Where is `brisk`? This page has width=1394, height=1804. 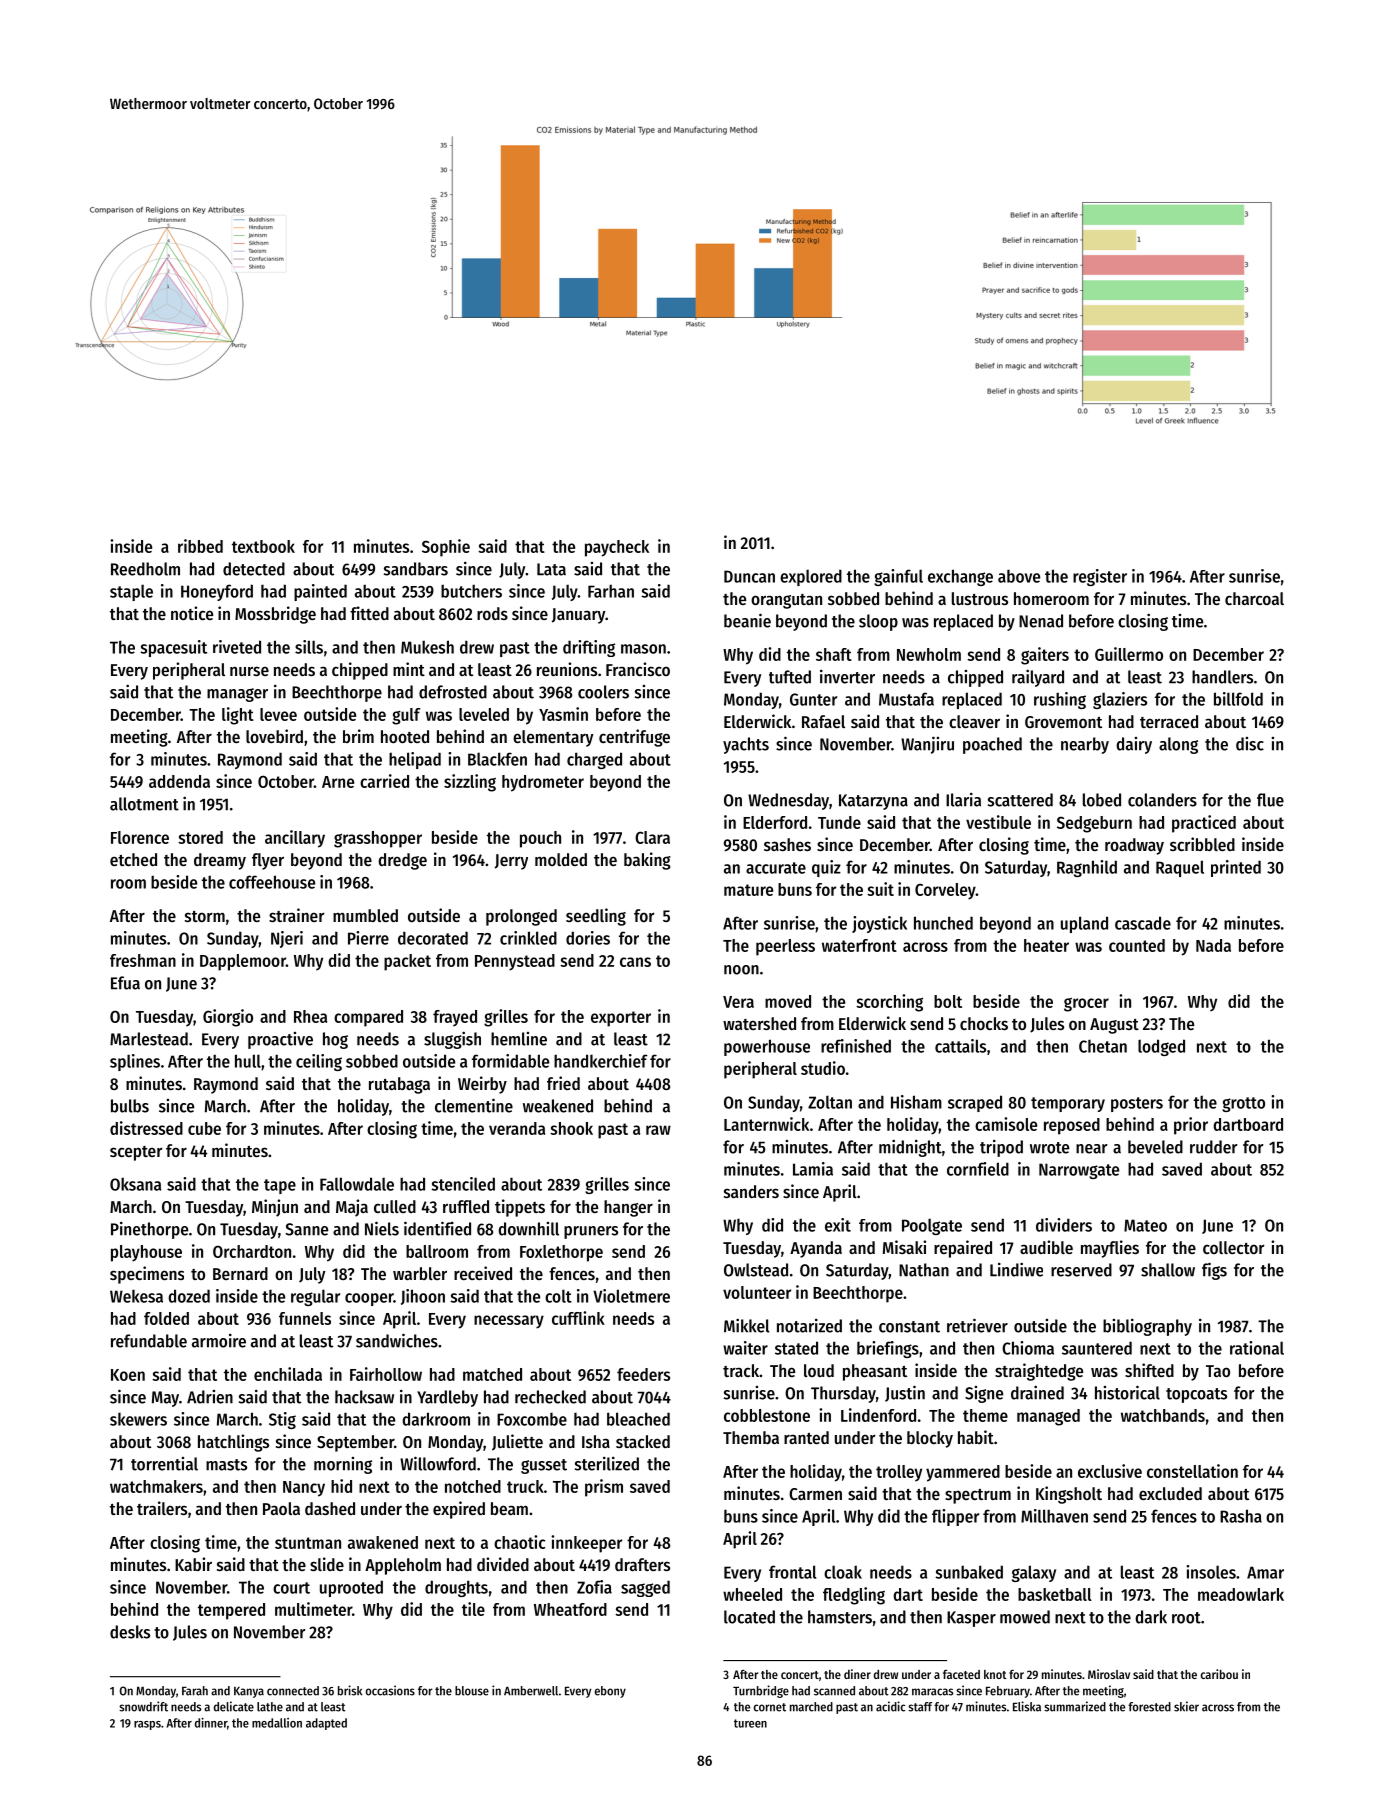
brisk is located at coordinates (350, 1690).
